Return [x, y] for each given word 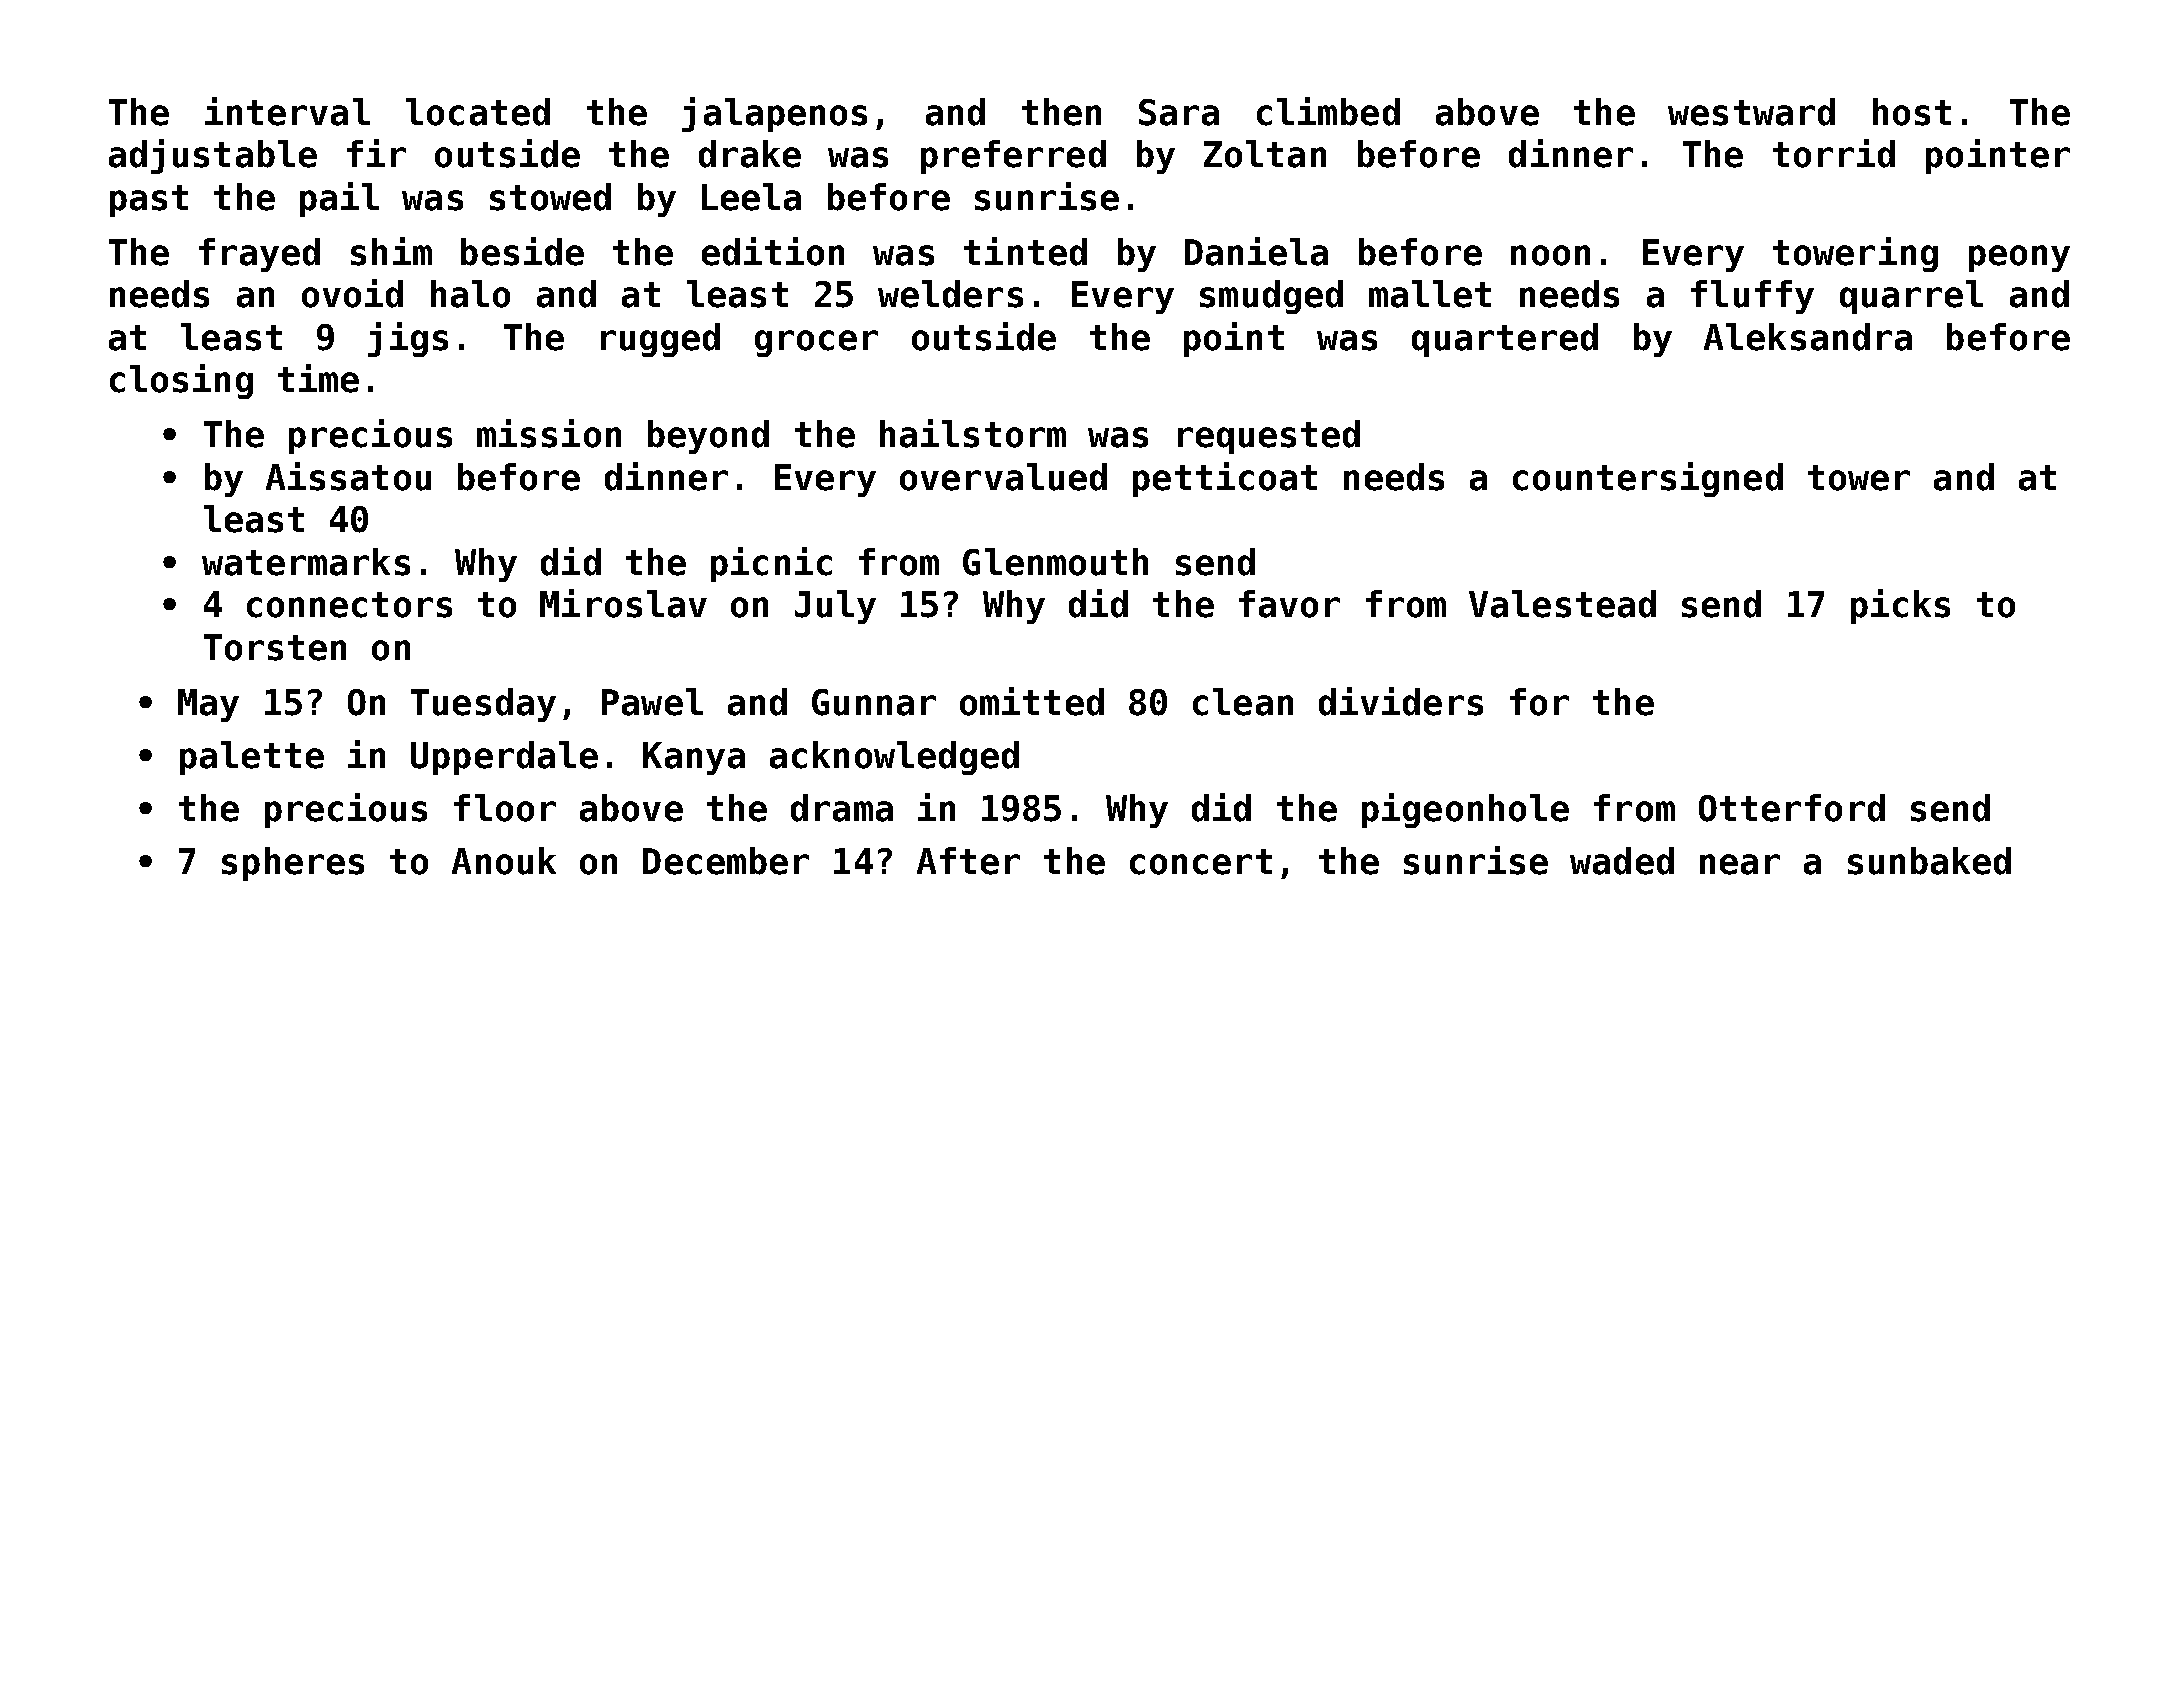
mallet [1430, 294]
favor [1289, 604]
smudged [1271, 297]
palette [252, 758]
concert [1201, 862]
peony [2019, 258]
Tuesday [483, 705]
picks [1900, 606]
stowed [550, 197]
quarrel [1911, 297]
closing [181, 381]
